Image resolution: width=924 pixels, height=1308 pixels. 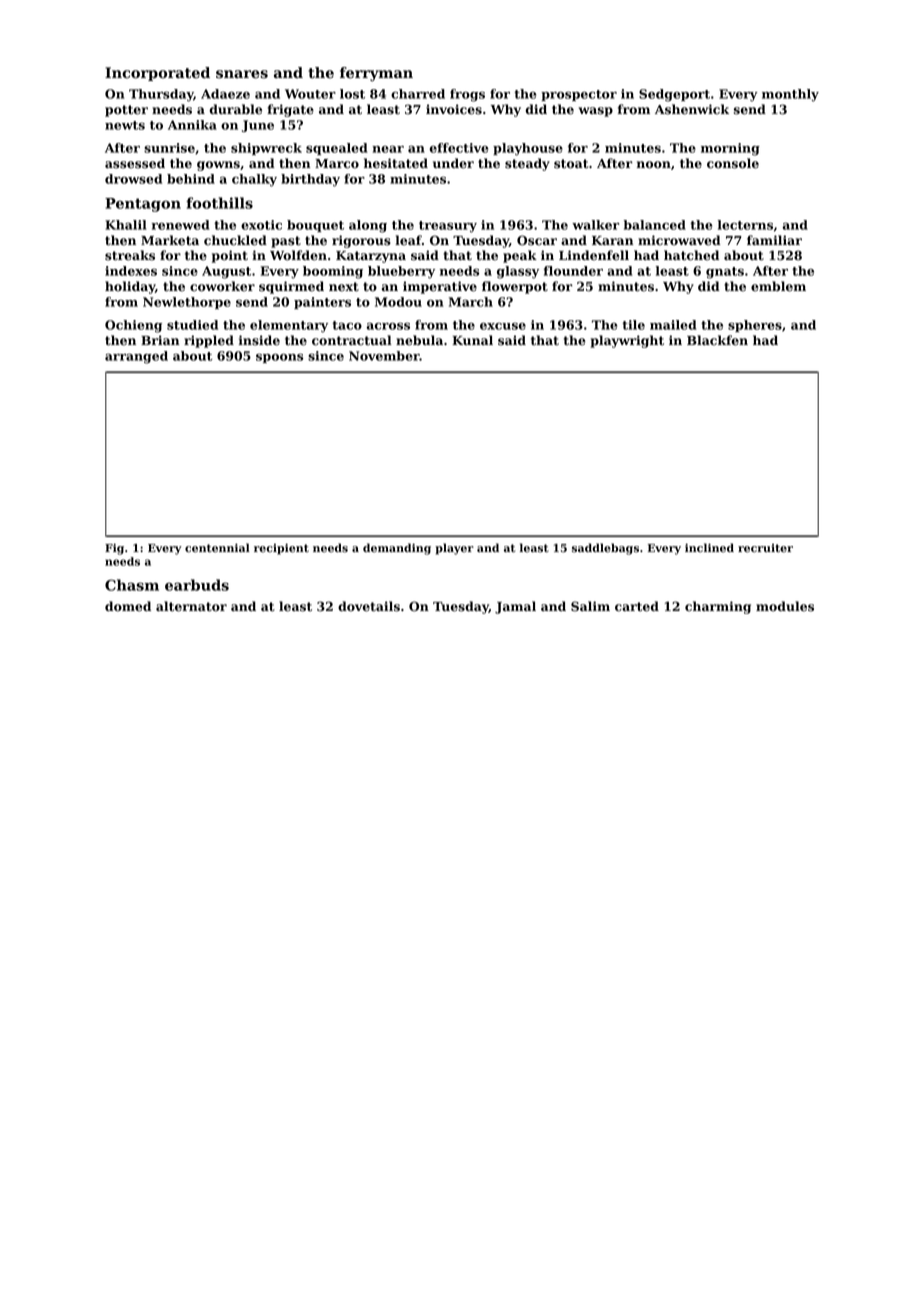 I want to click on renewed, so click(x=181, y=225).
